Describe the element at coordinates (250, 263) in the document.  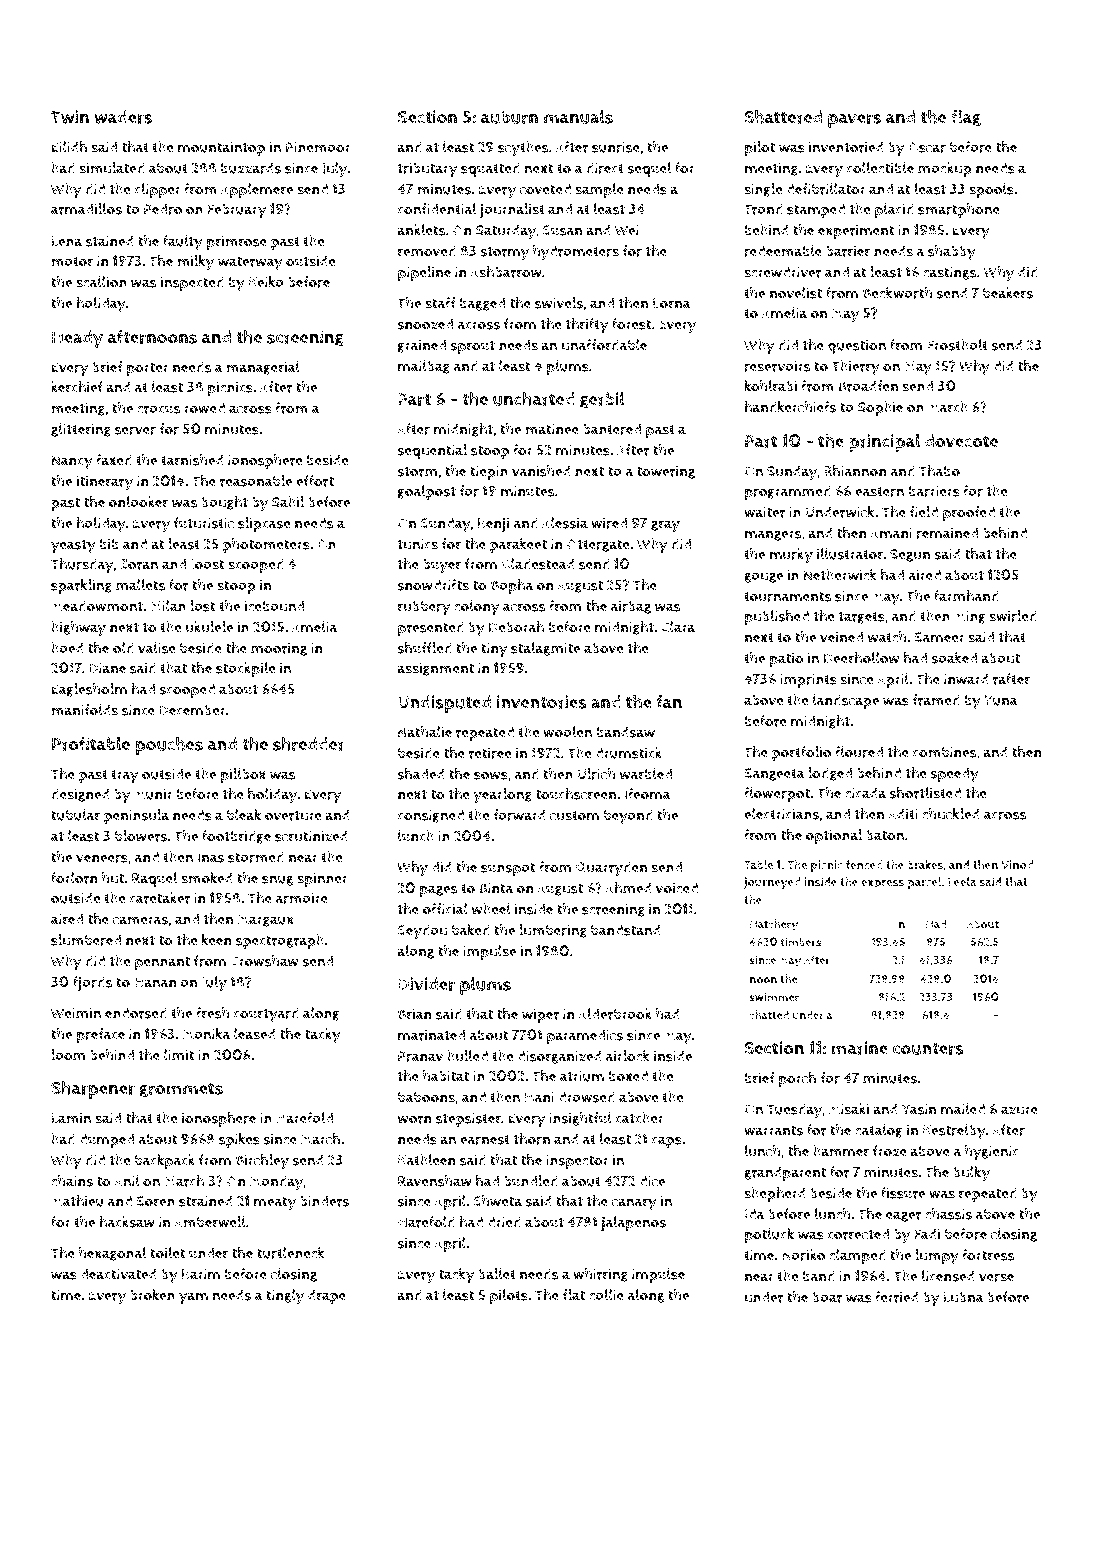
I see `waterway` at that location.
